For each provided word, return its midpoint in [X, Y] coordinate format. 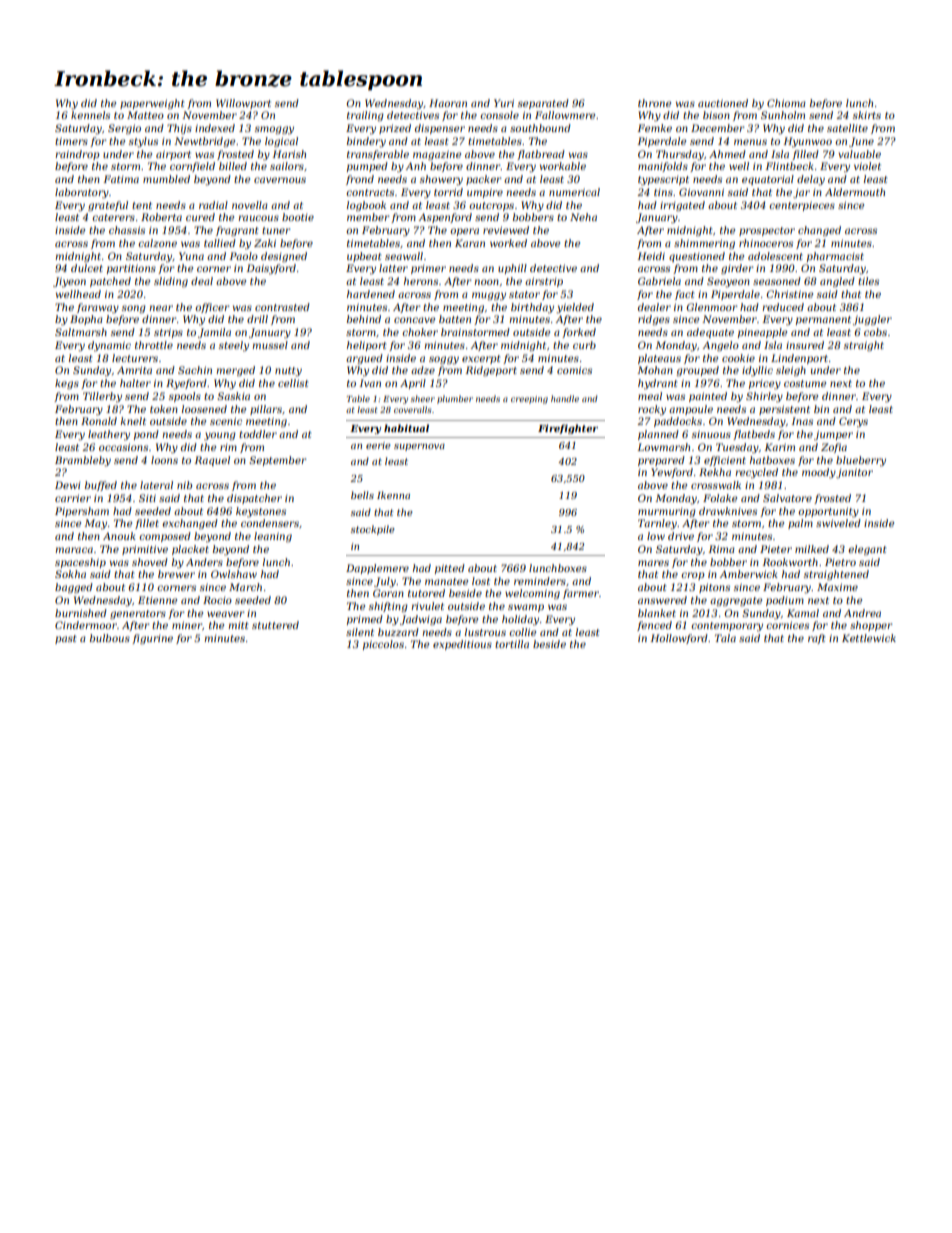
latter [393, 268]
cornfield [192, 167]
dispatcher [254, 499]
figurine [152, 639]
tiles [868, 281]
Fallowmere [565, 115]
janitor [854, 473]
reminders [540, 581]
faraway [98, 308]
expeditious [462, 645]
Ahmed [727, 154]
